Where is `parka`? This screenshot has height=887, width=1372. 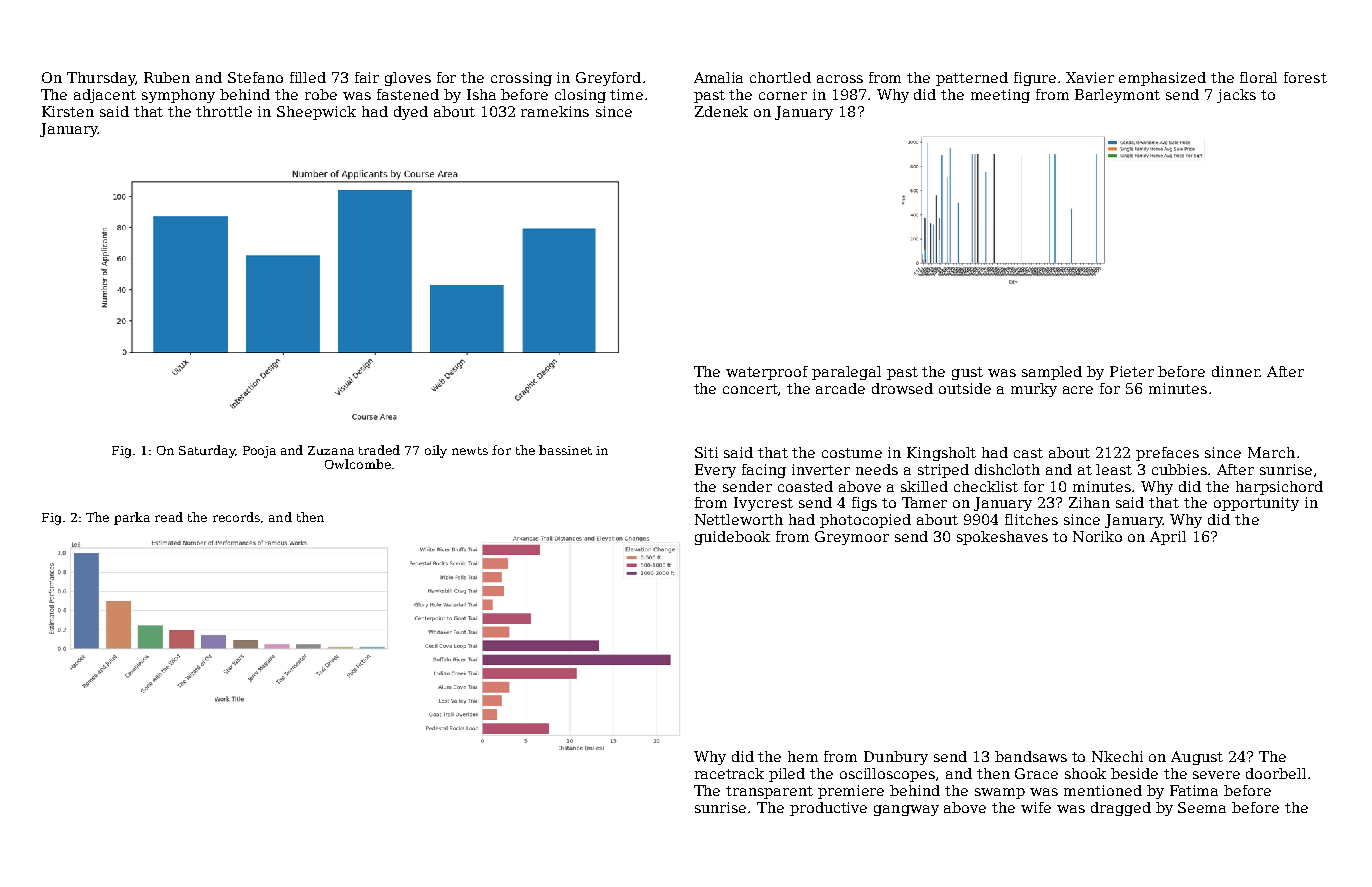
parka is located at coordinates (132, 518).
